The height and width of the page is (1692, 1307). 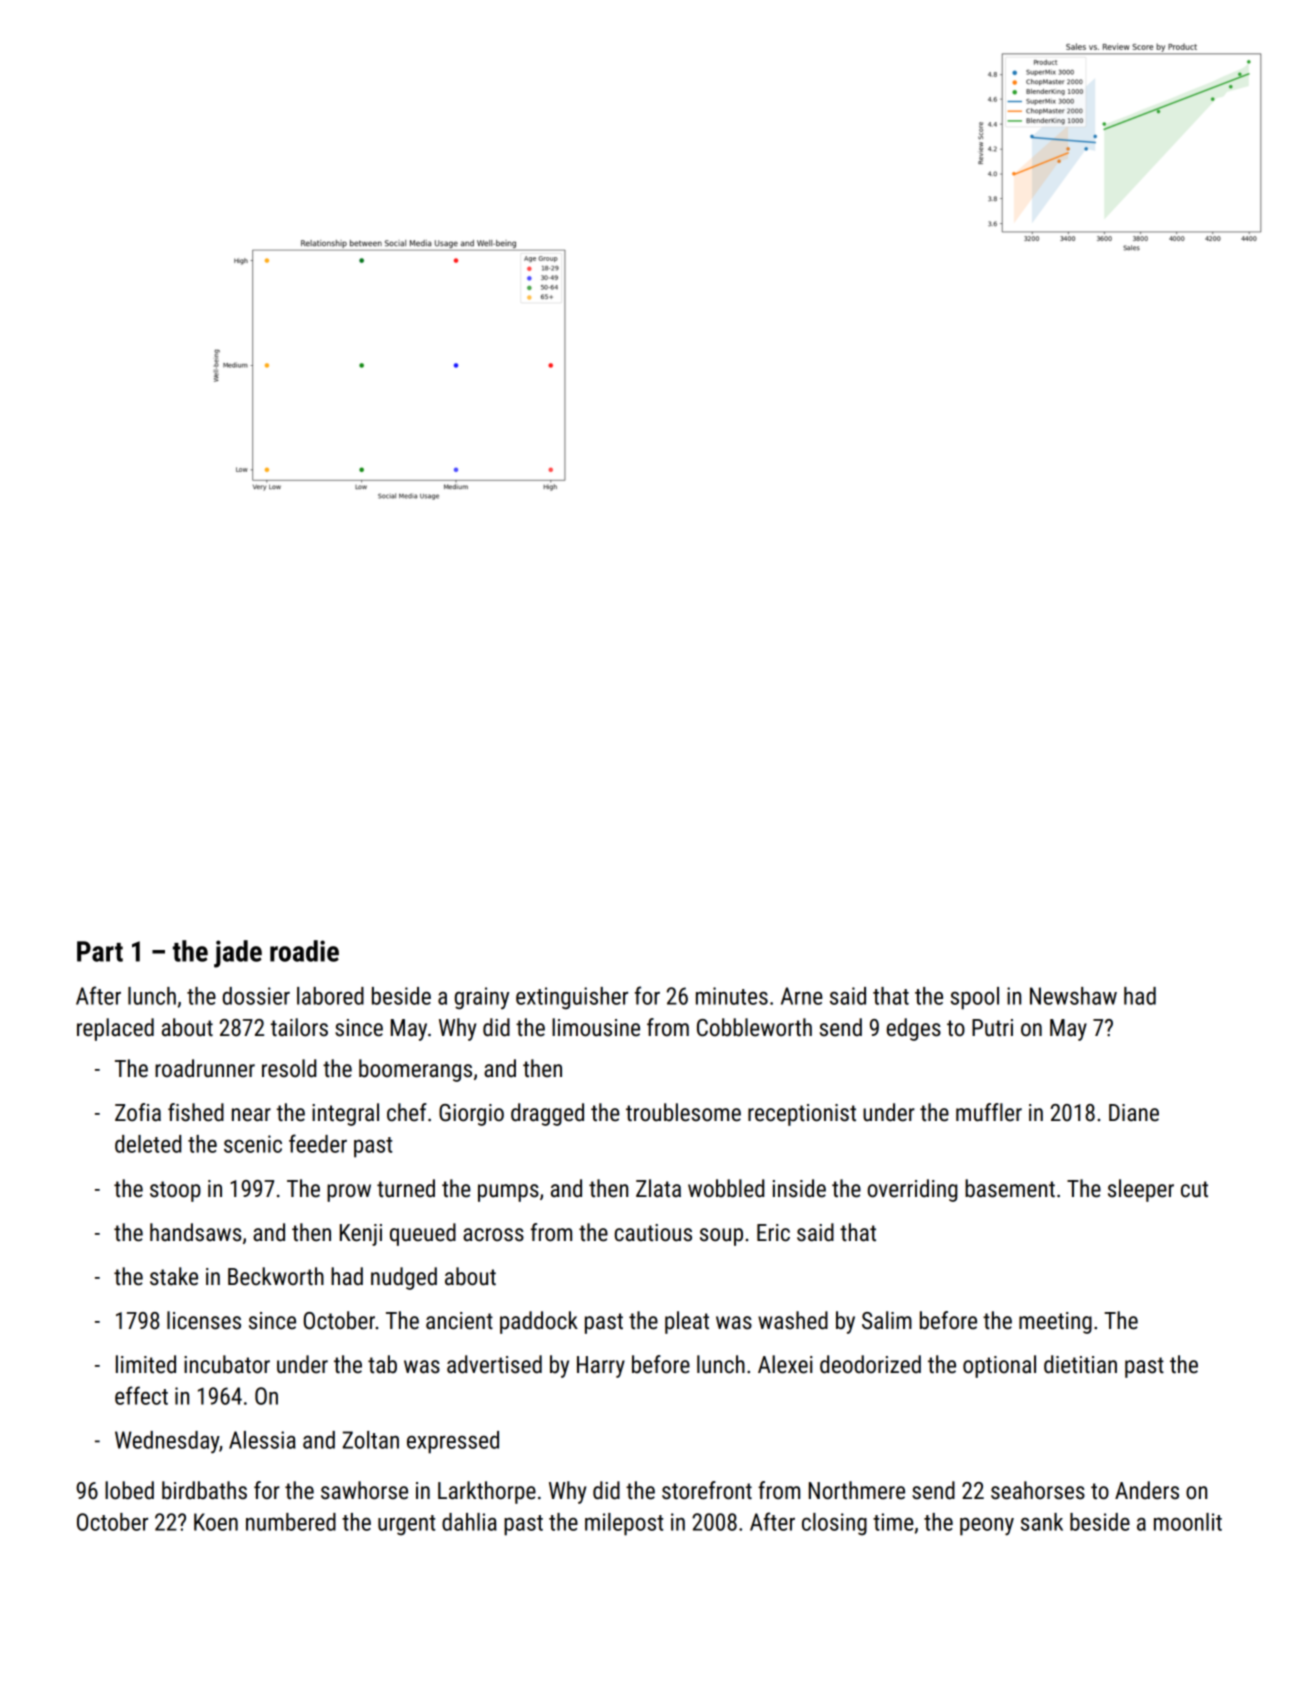 I want to click on overriding, so click(x=912, y=1190).
